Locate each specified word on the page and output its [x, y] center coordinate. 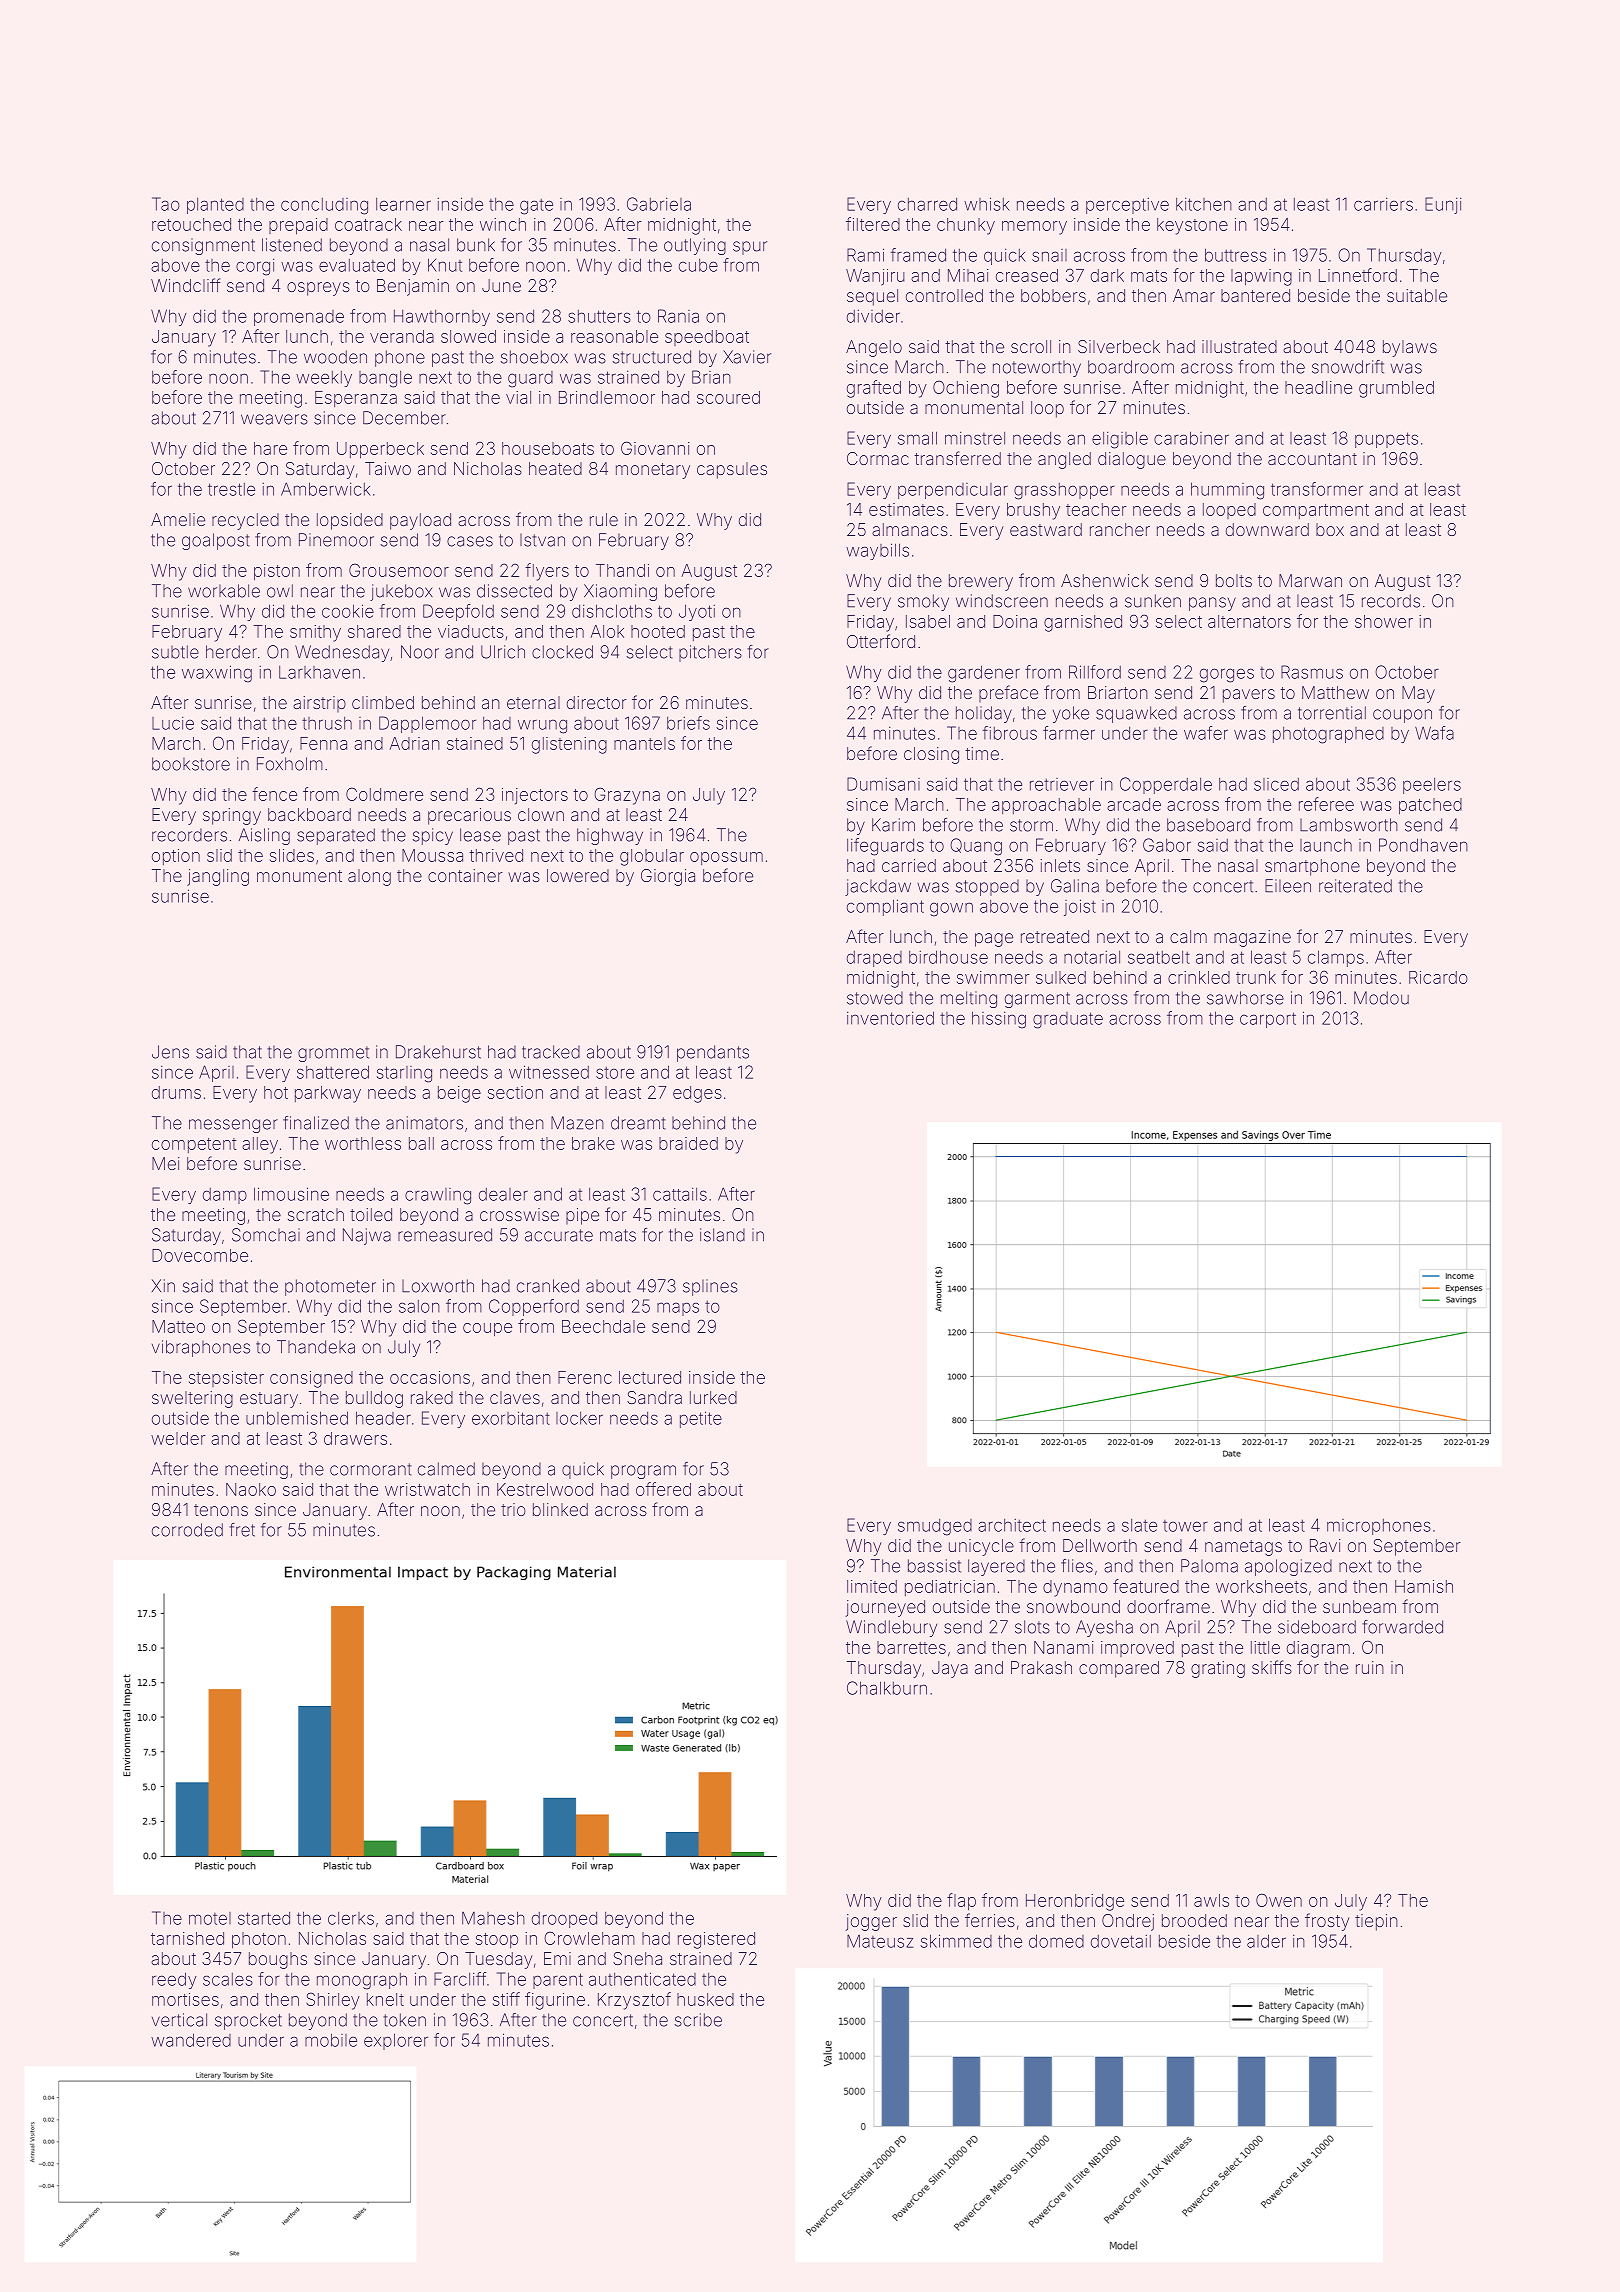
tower [1185, 1526]
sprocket [248, 2021]
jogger [871, 1922]
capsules [732, 470]
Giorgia [668, 877]
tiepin [1376, 1922]
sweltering [192, 1399]
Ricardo [1438, 977]
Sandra [654, 1397]
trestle [231, 489]
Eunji [1443, 205]
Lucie [173, 723]
